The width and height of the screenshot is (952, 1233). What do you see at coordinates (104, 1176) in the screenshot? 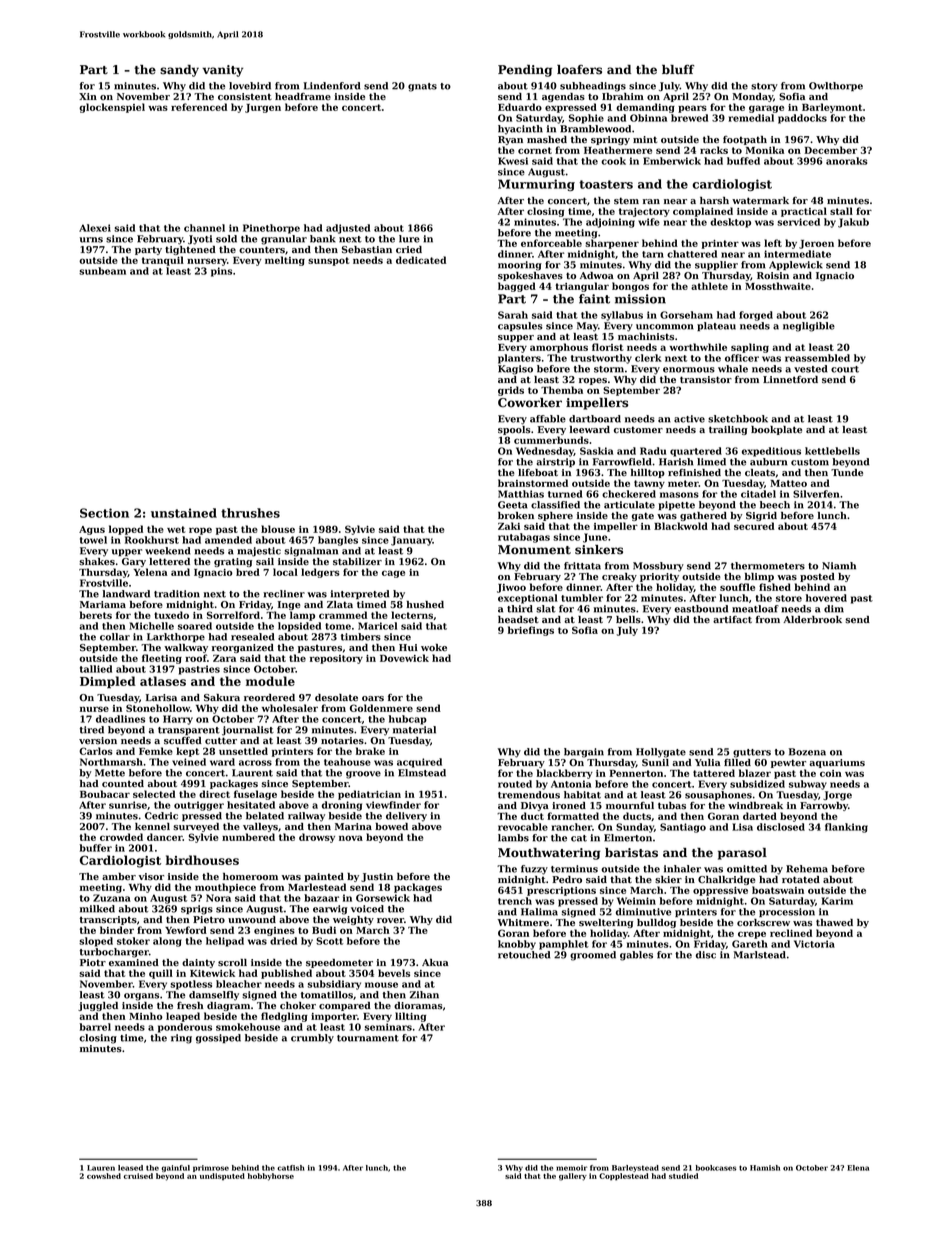
I see `cowshed` at bounding box center [104, 1176].
